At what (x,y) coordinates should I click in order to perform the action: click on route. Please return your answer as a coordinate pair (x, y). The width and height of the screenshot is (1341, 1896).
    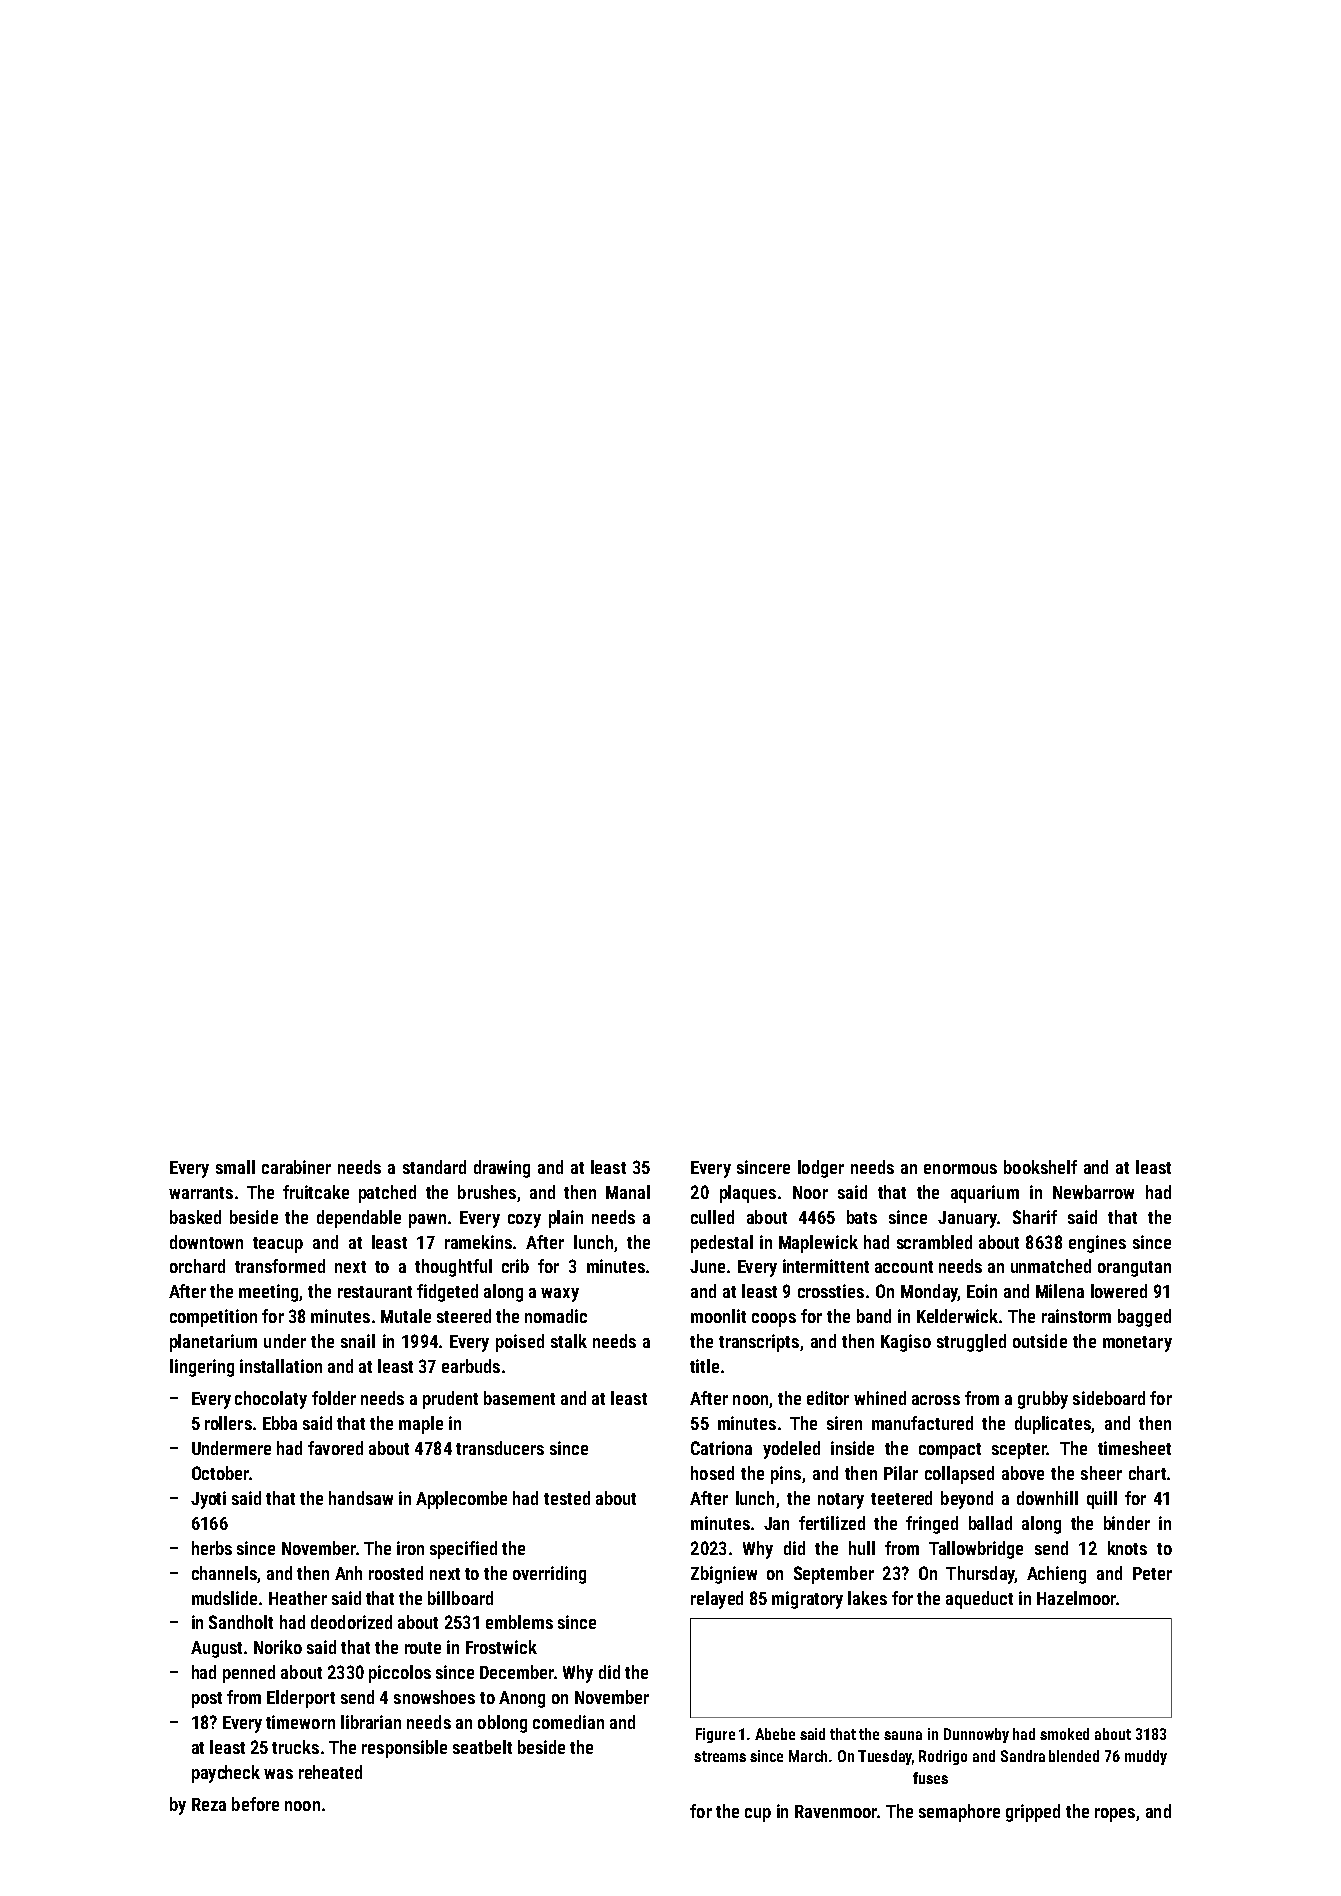
    Looking at the image, I should click on (423, 1648).
